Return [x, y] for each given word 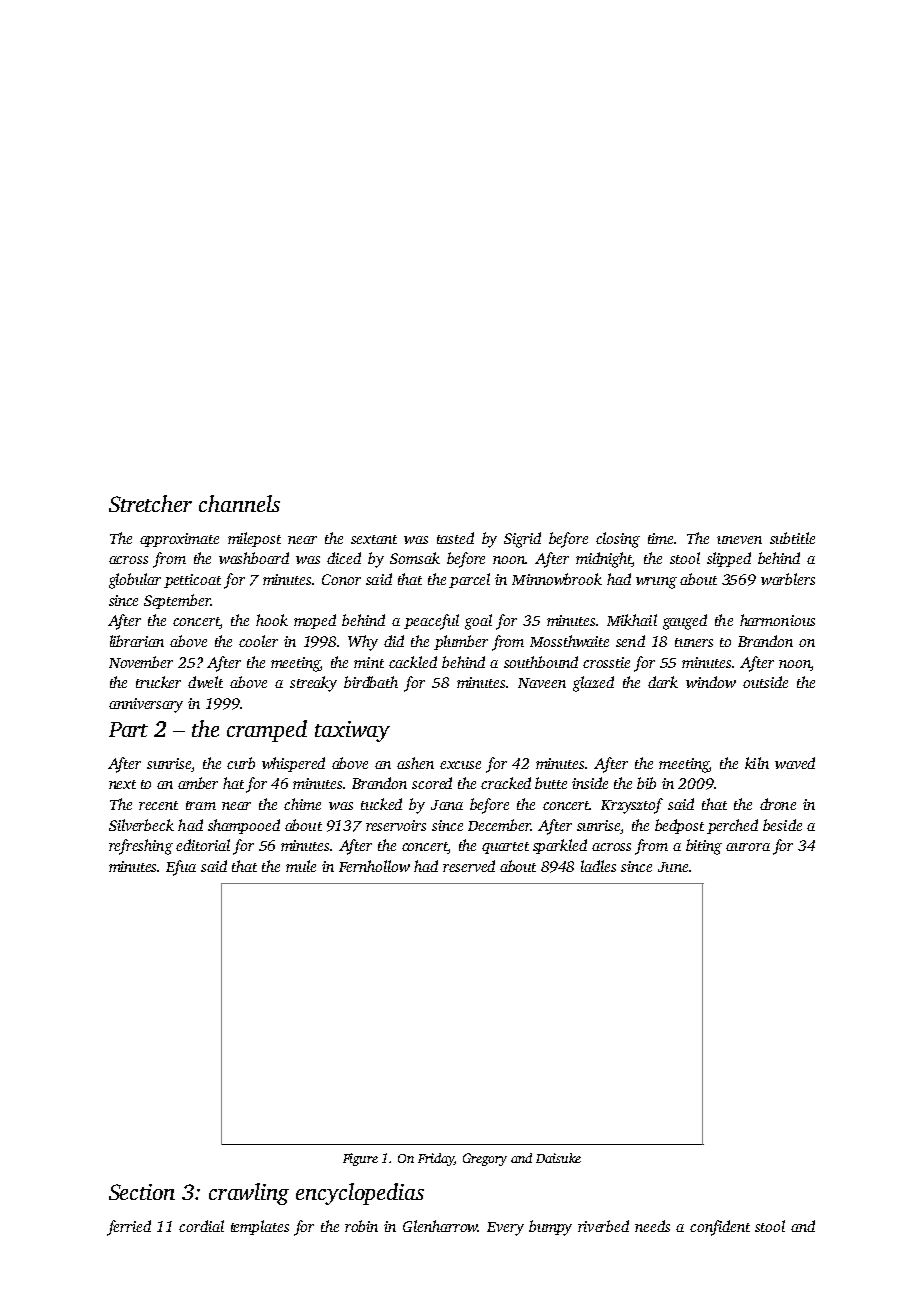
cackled [413, 662]
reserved [469, 866]
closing [618, 540]
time [660, 538]
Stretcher [150, 503]
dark [663, 682]
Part [128, 729]
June [673, 867]
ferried [129, 1228]
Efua [181, 868]
